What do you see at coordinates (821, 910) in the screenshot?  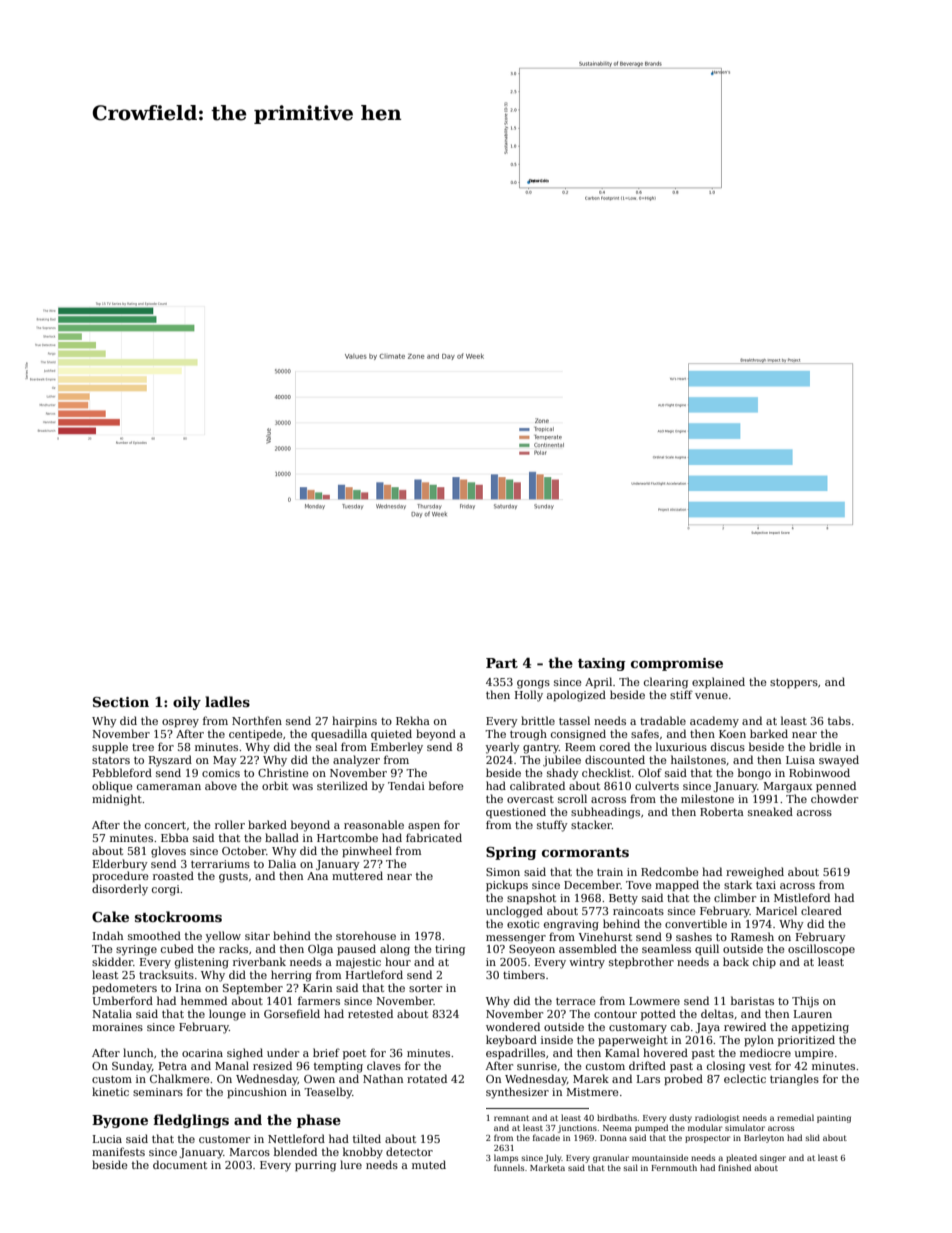 I see `cleared` at bounding box center [821, 910].
